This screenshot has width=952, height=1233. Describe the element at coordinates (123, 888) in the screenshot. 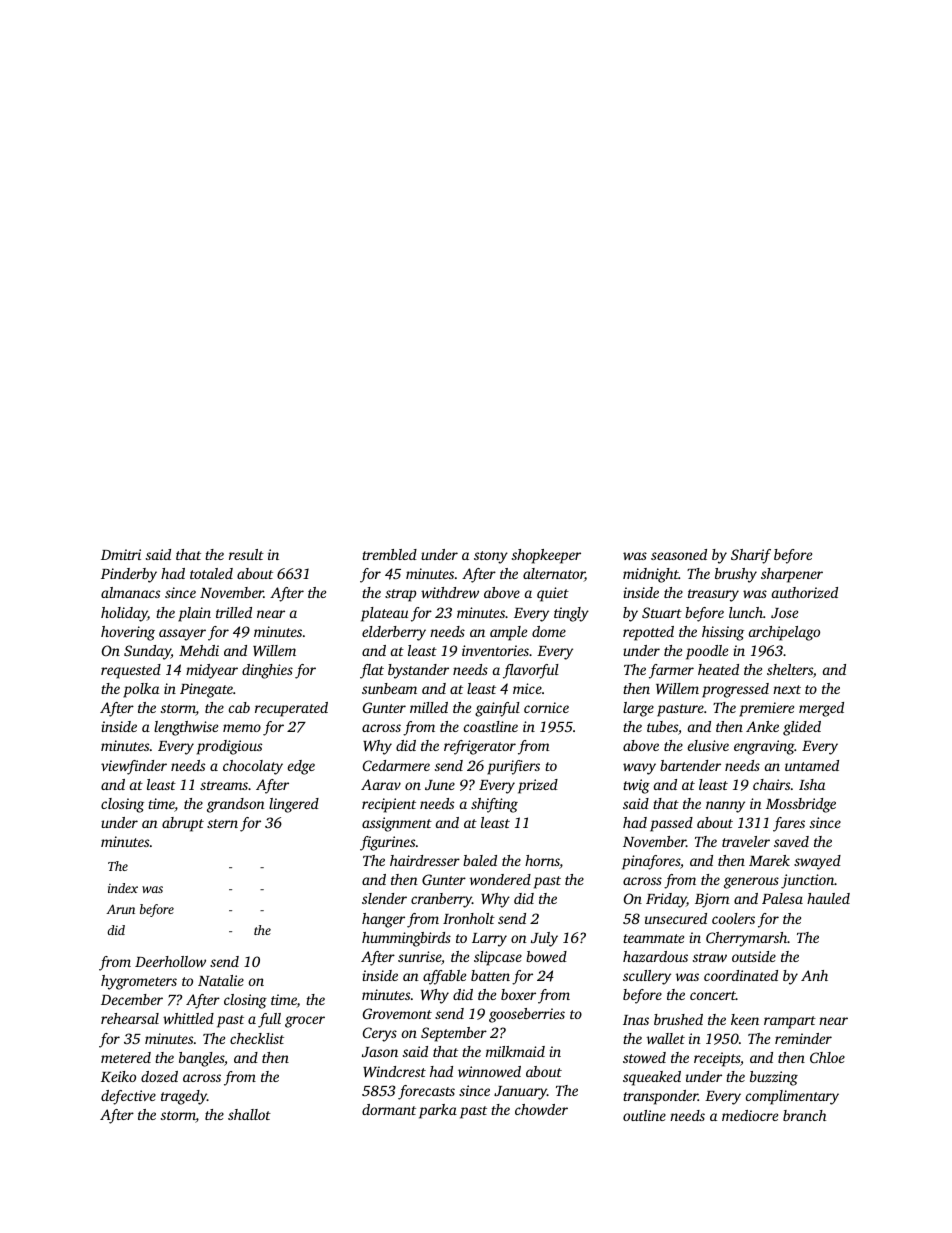

I see `index` at that location.
